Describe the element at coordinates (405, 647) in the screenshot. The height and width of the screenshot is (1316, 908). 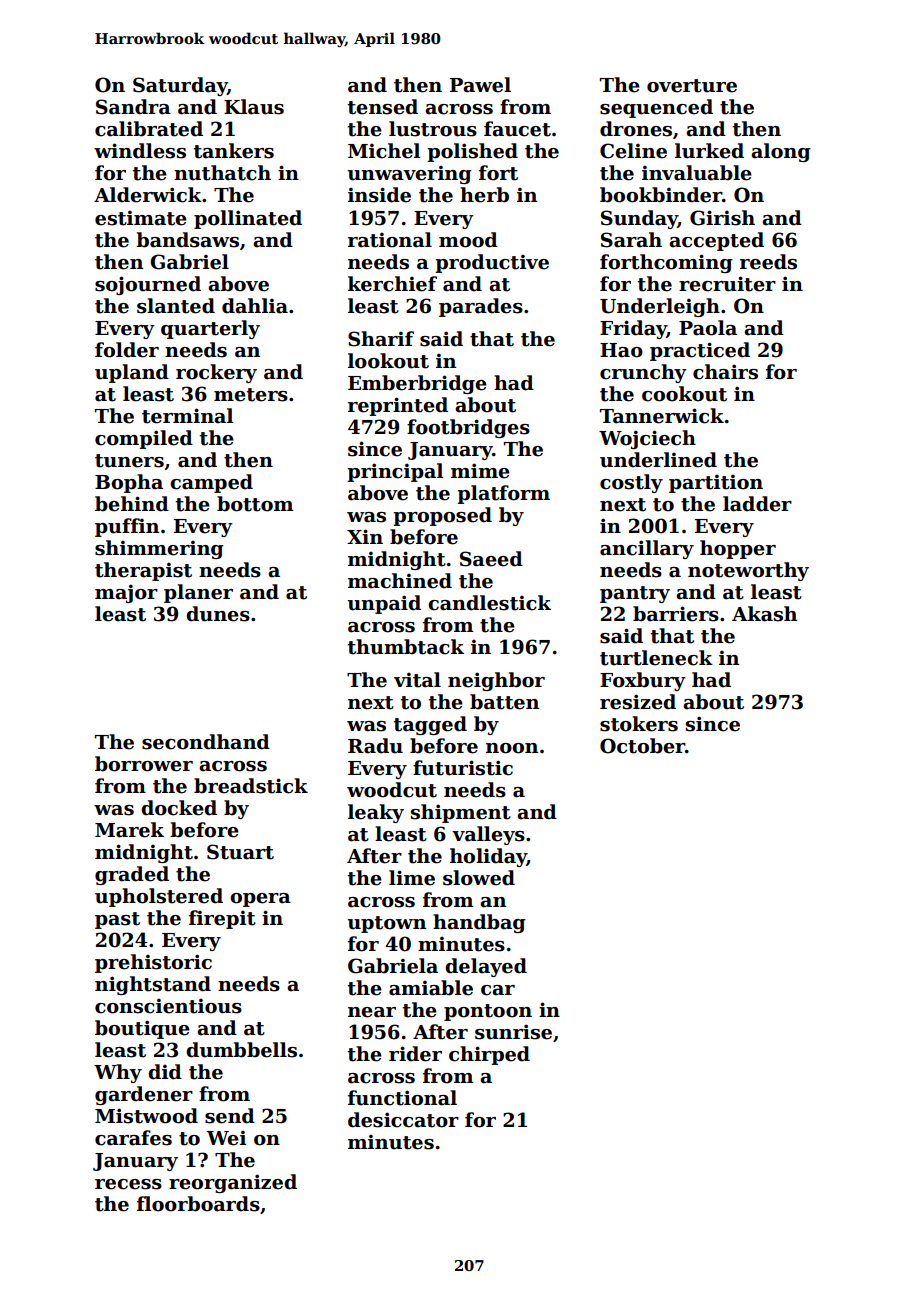
I see `thumbtack` at that location.
